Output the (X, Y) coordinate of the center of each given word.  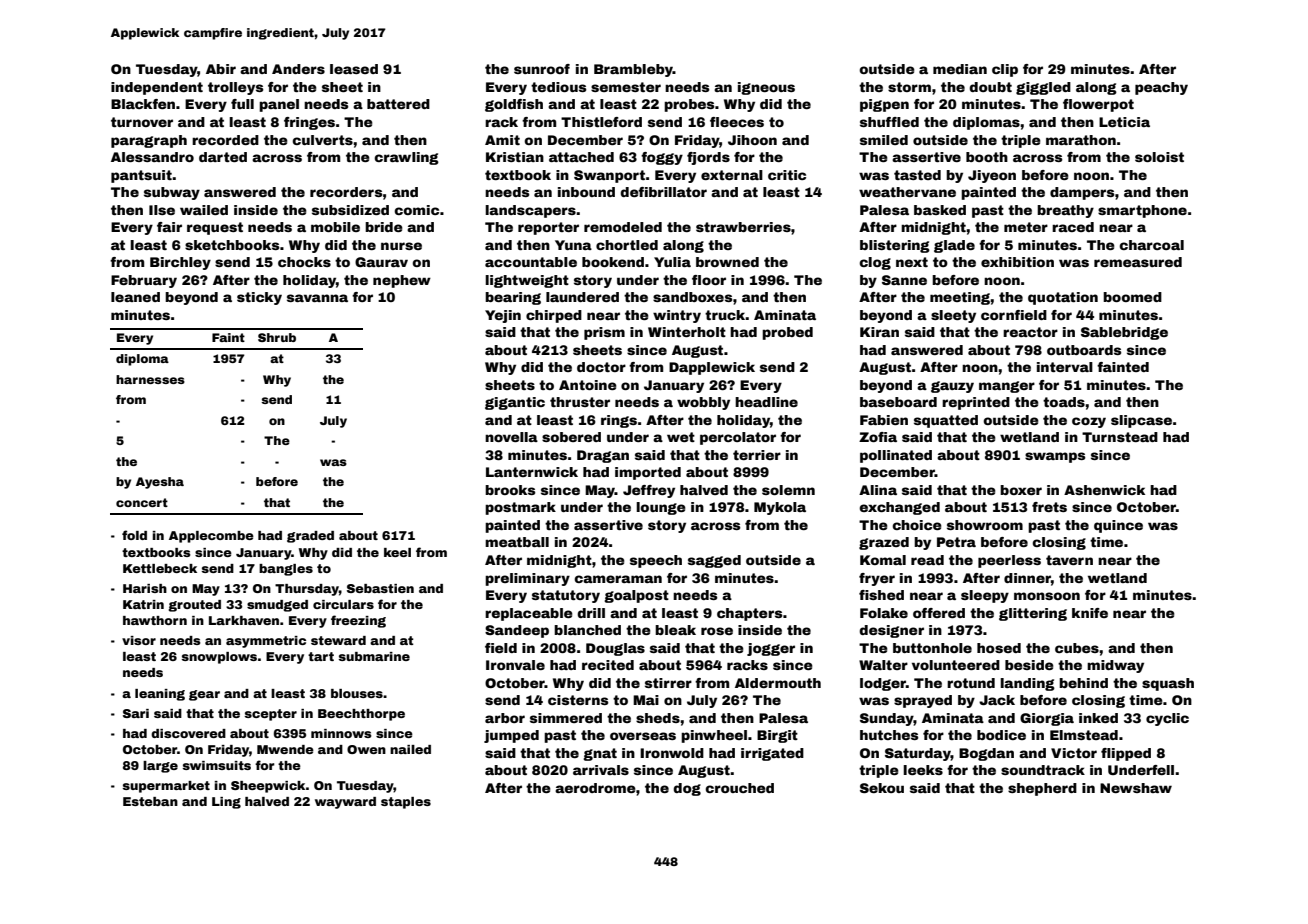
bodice (1001, 735)
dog (687, 789)
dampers (1082, 193)
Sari (136, 713)
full (242, 104)
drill (591, 613)
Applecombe (211, 537)
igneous (766, 88)
